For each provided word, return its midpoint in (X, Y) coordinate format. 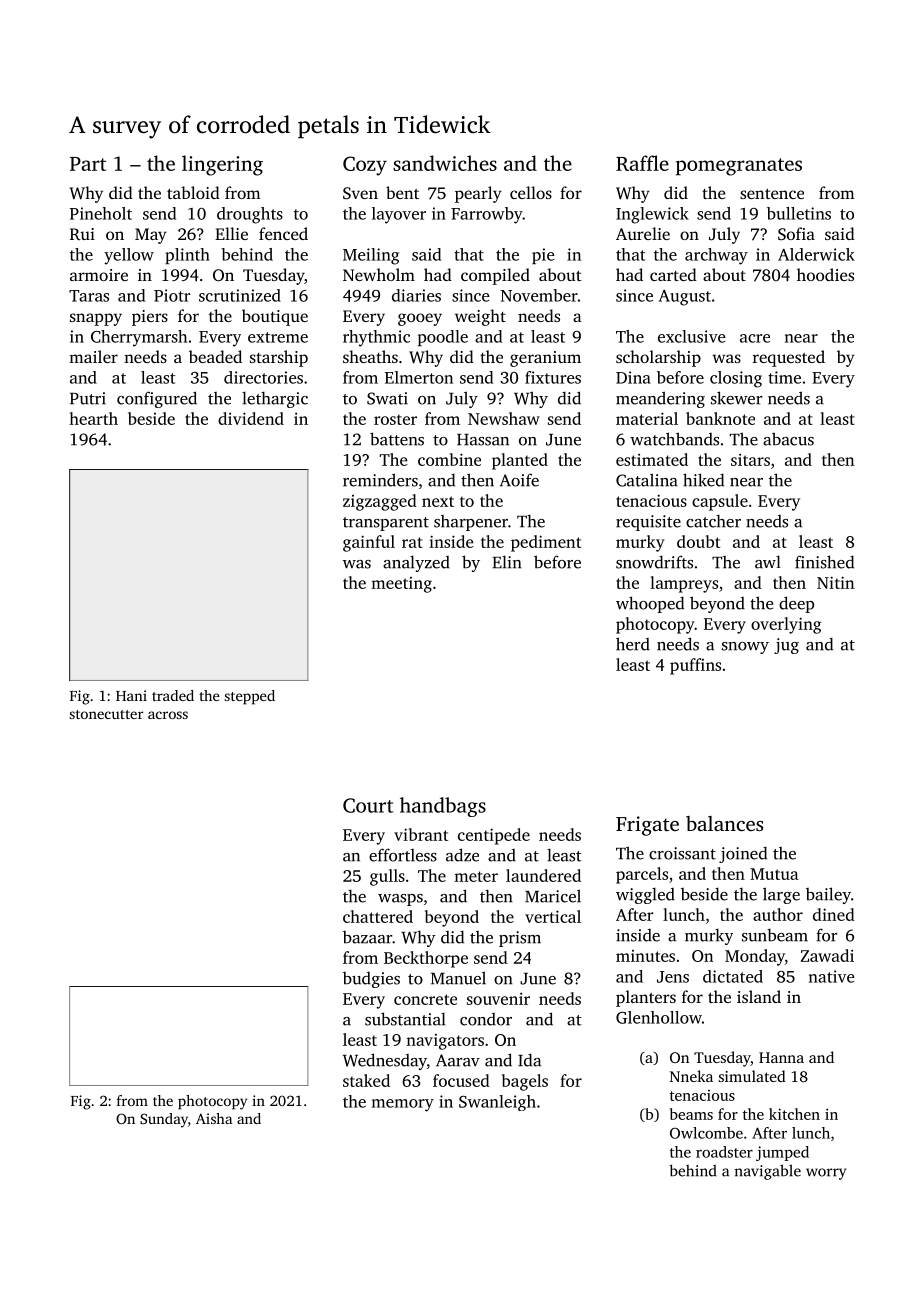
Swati (387, 398)
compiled (495, 276)
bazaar (367, 937)
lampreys (684, 584)
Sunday (164, 1120)
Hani (131, 695)
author (778, 914)
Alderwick (816, 254)
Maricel (553, 896)
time (784, 377)
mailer (93, 356)
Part (88, 164)
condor (486, 1019)
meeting (401, 585)
